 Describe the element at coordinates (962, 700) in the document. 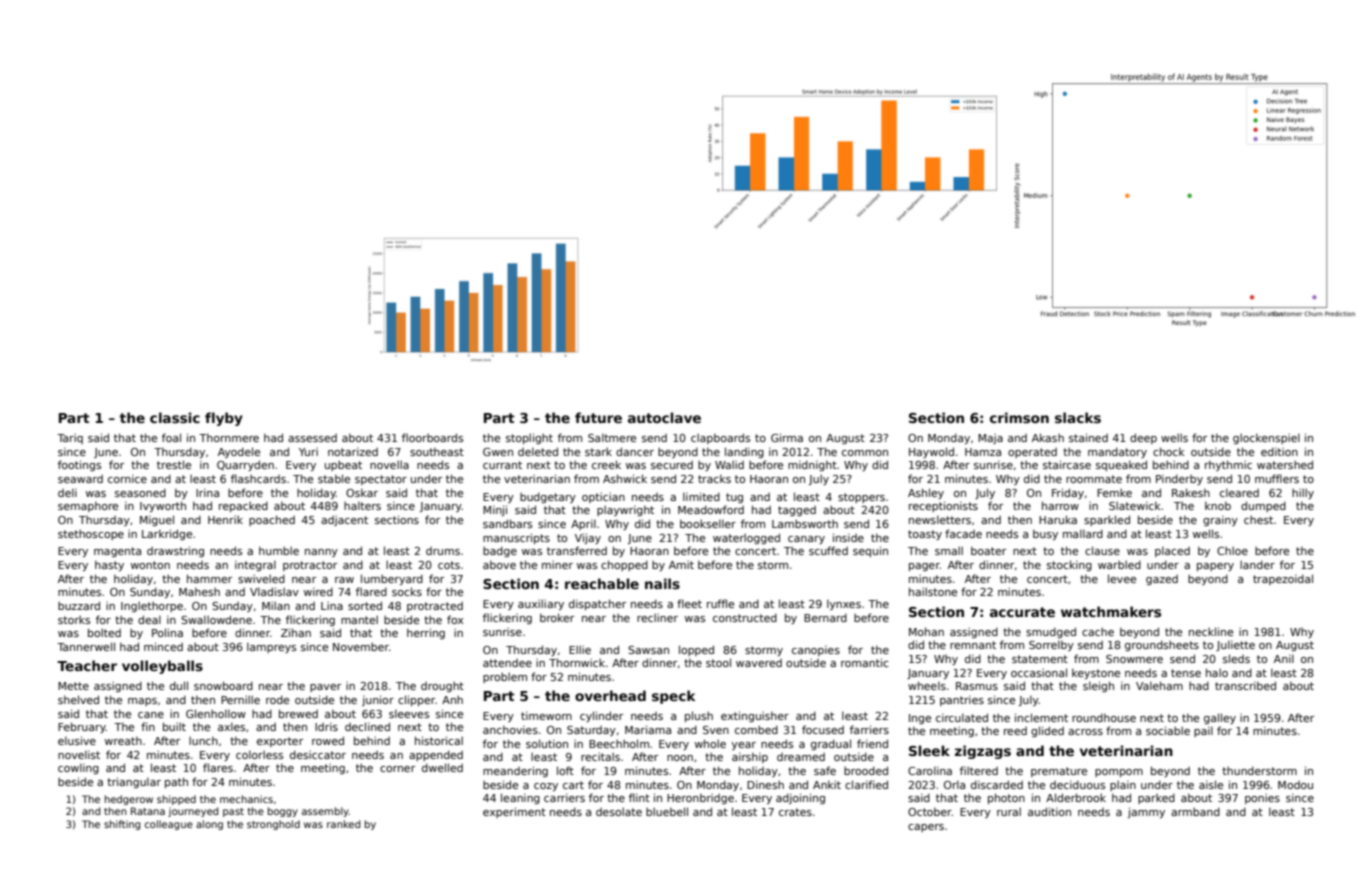

I see `pantries` at that location.
